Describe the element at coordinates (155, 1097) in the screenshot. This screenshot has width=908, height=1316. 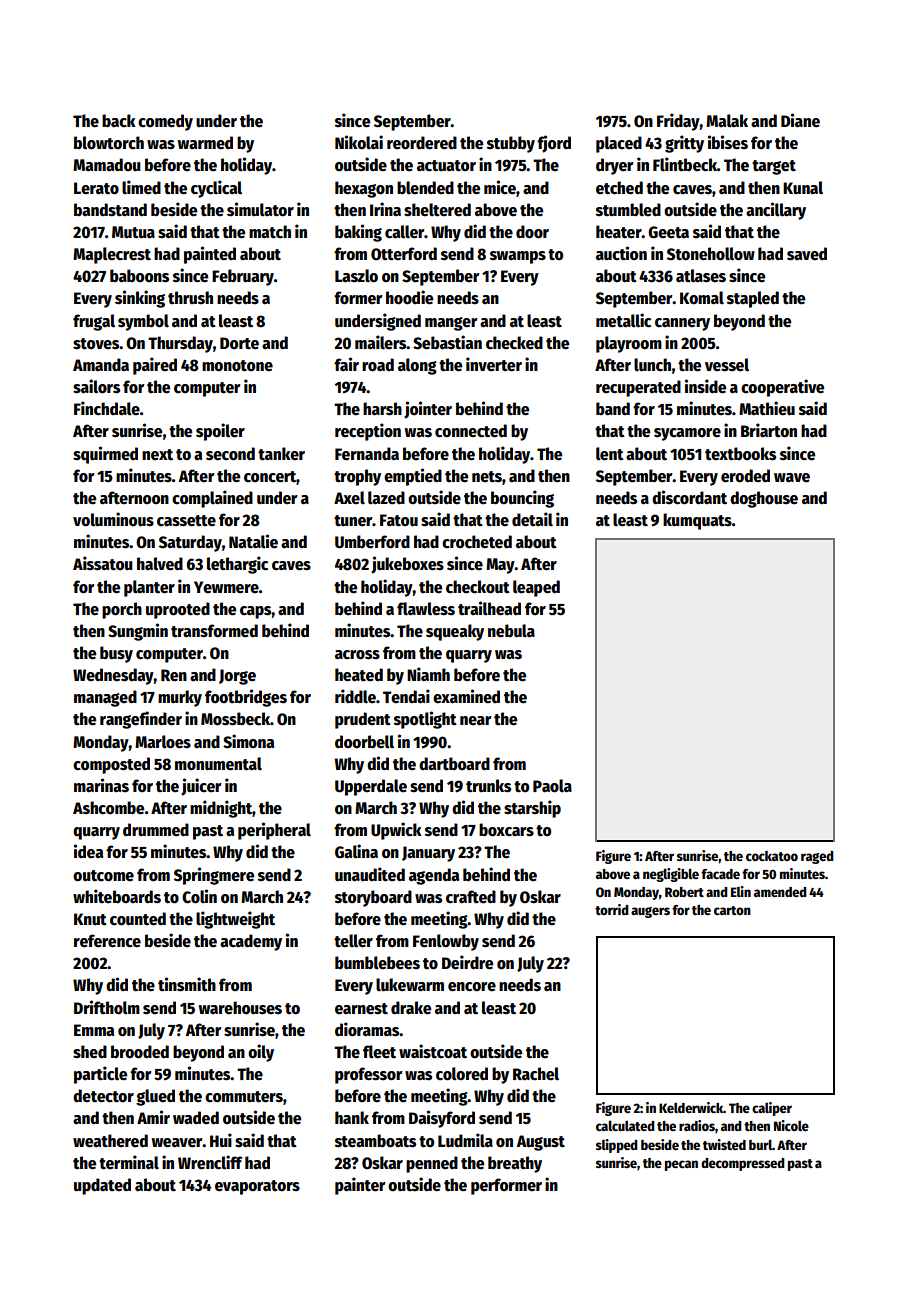
I see `glued` at that location.
